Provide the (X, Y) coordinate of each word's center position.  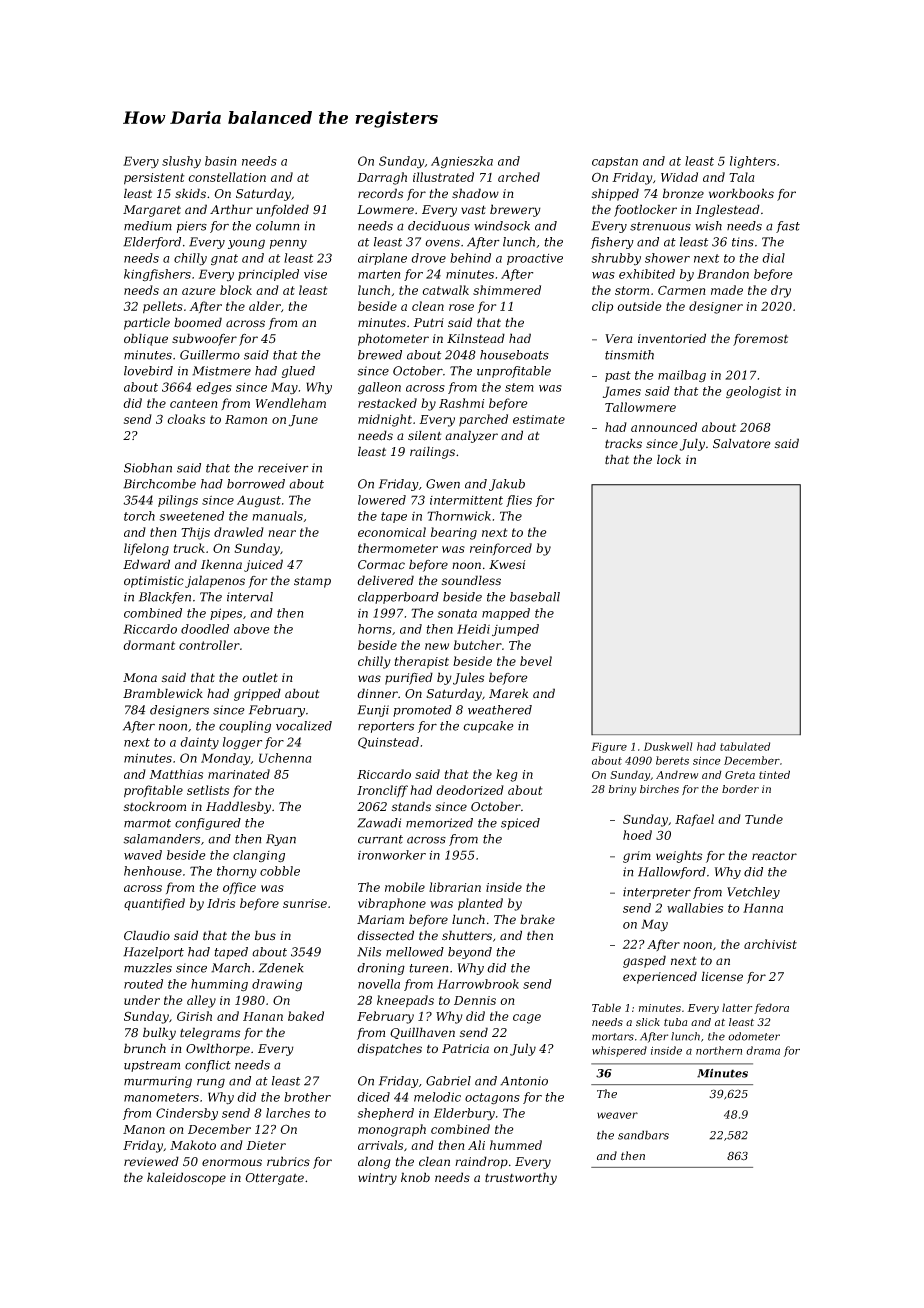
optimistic (154, 582)
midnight (385, 420)
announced (664, 427)
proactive (535, 259)
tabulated (745, 746)
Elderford (152, 243)
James (622, 392)
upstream (152, 1066)
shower (667, 258)
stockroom (155, 806)
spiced (520, 824)
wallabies (695, 908)
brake (537, 919)
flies (519, 501)
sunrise (305, 903)
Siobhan (148, 468)
